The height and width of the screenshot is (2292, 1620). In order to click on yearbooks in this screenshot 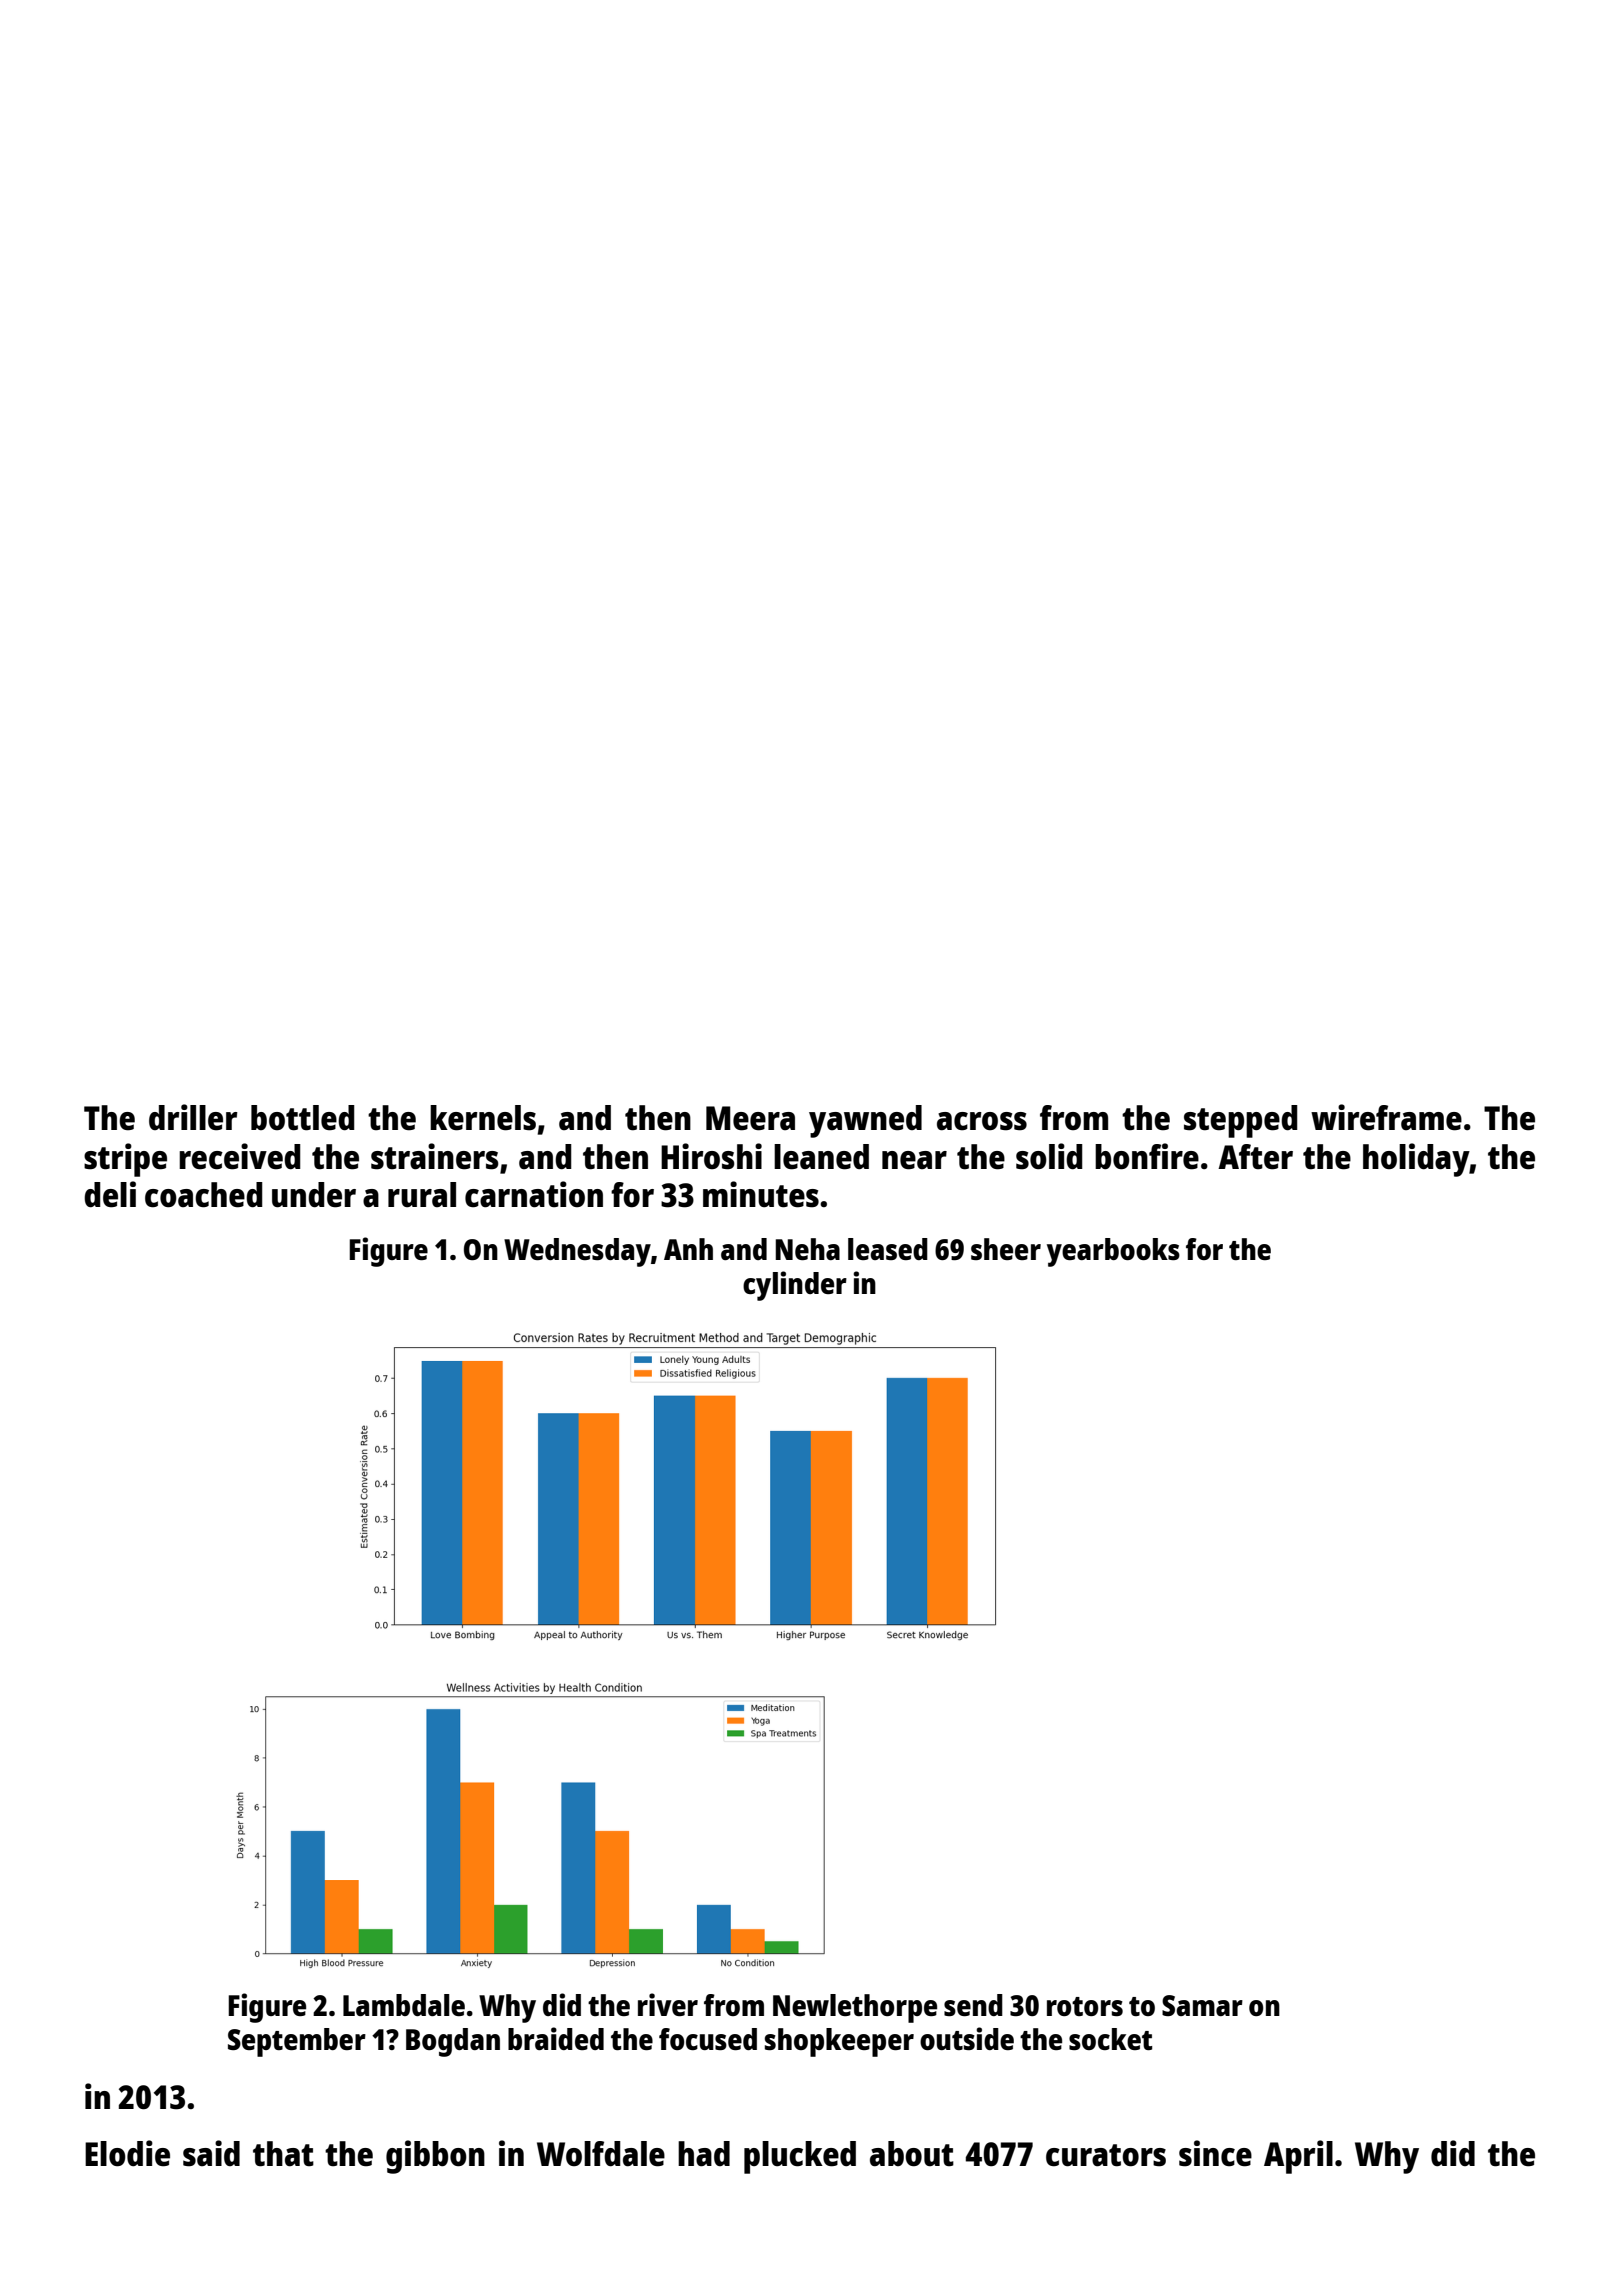, I will do `click(1113, 1252)`.
